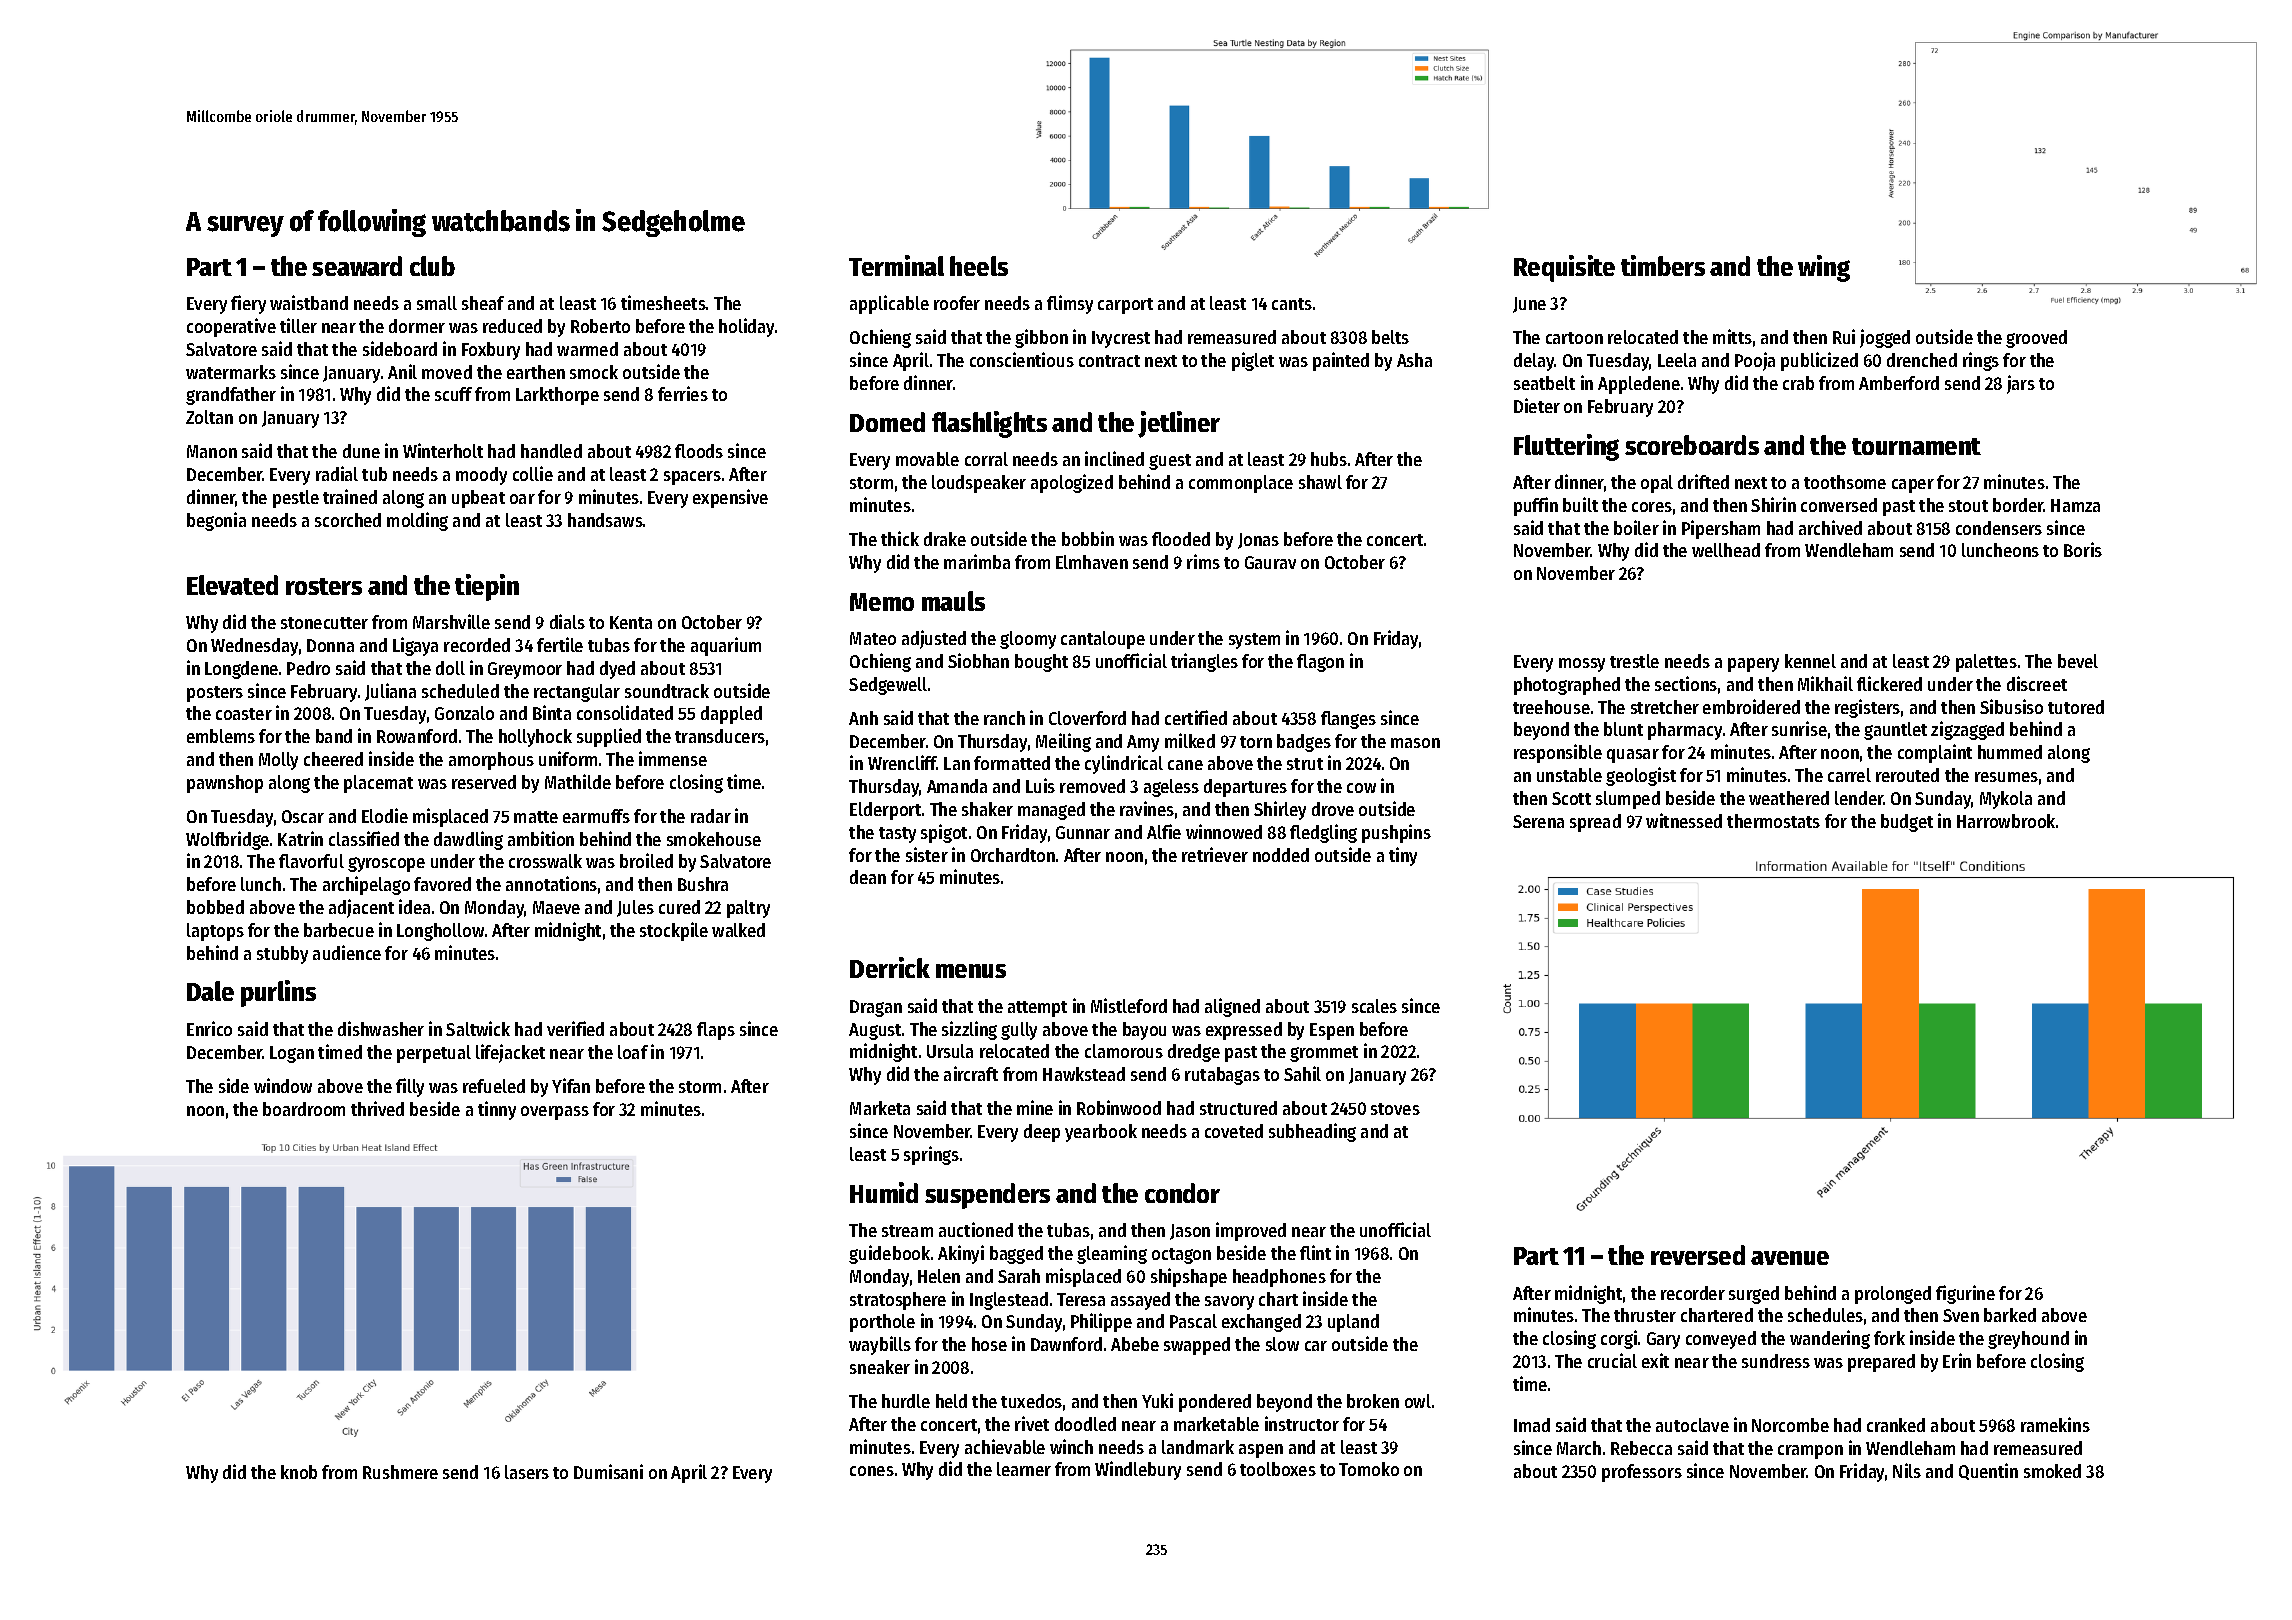 This document has height=1620, width=2292. I want to click on floods, so click(699, 451).
